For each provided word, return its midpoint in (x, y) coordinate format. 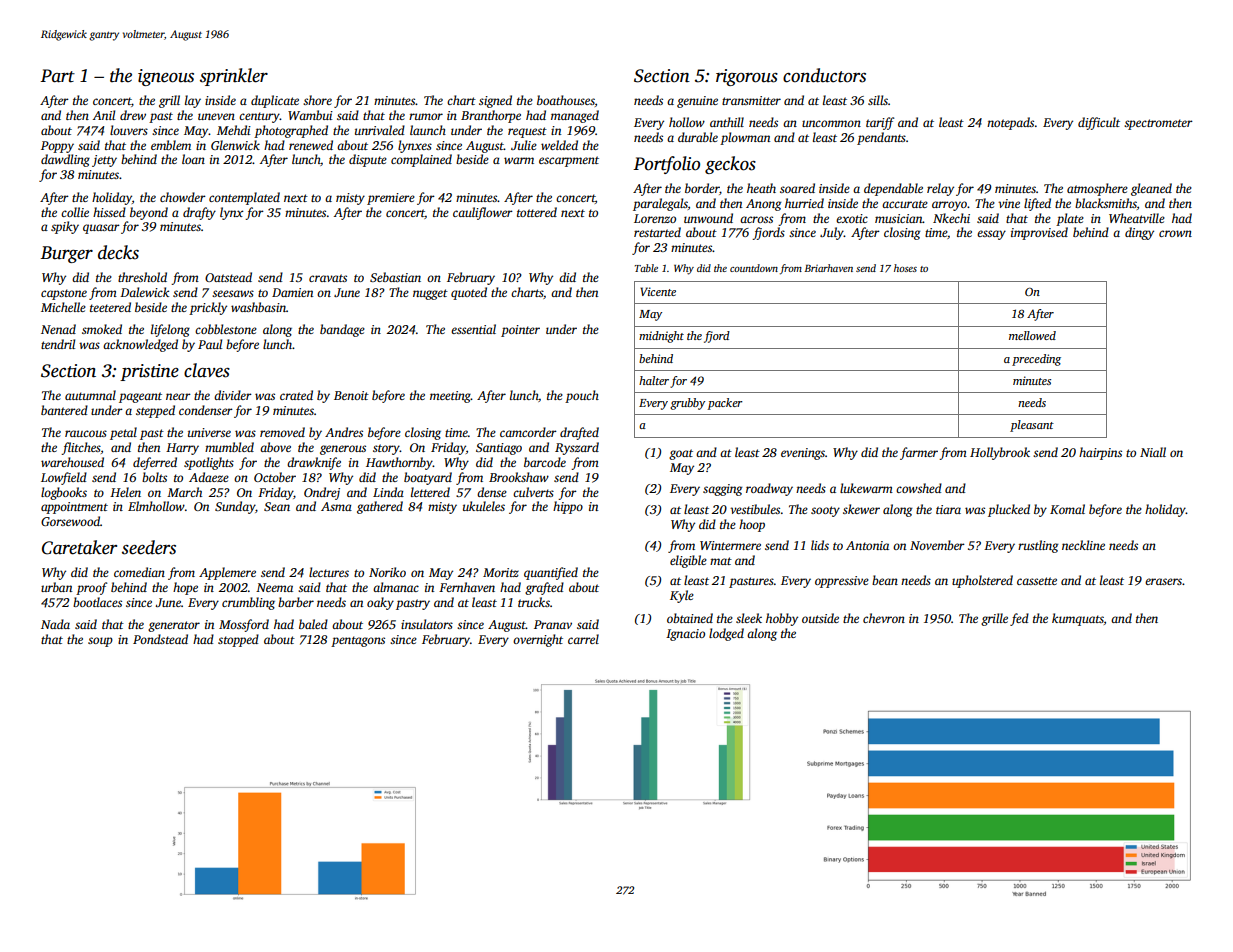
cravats (328, 278)
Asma (336, 506)
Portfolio (666, 165)
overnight (538, 640)
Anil (104, 115)
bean (885, 580)
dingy (1139, 233)
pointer (520, 331)
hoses (905, 268)
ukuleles (484, 506)
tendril (58, 344)
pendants (881, 138)
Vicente (658, 291)
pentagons (358, 641)
